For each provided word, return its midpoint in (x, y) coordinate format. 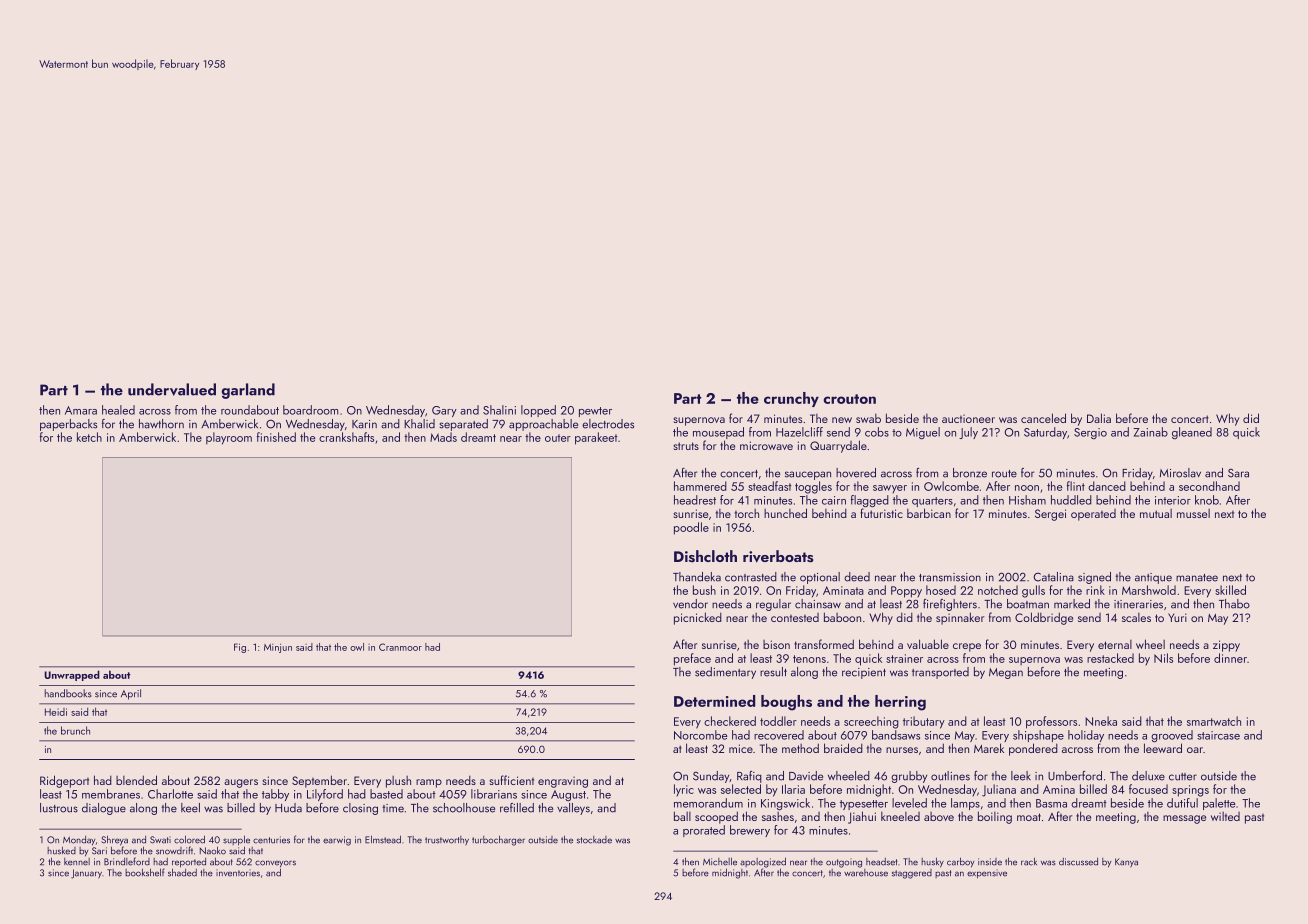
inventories (238, 873)
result (773, 672)
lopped (538, 411)
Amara (81, 410)
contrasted (751, 577)
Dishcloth (705, 556)
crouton (849, 399)
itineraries (1138, 604)
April (131, 694)
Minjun (278, 648)
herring (900, 703)
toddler (778, 721)
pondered (1033, 749)
